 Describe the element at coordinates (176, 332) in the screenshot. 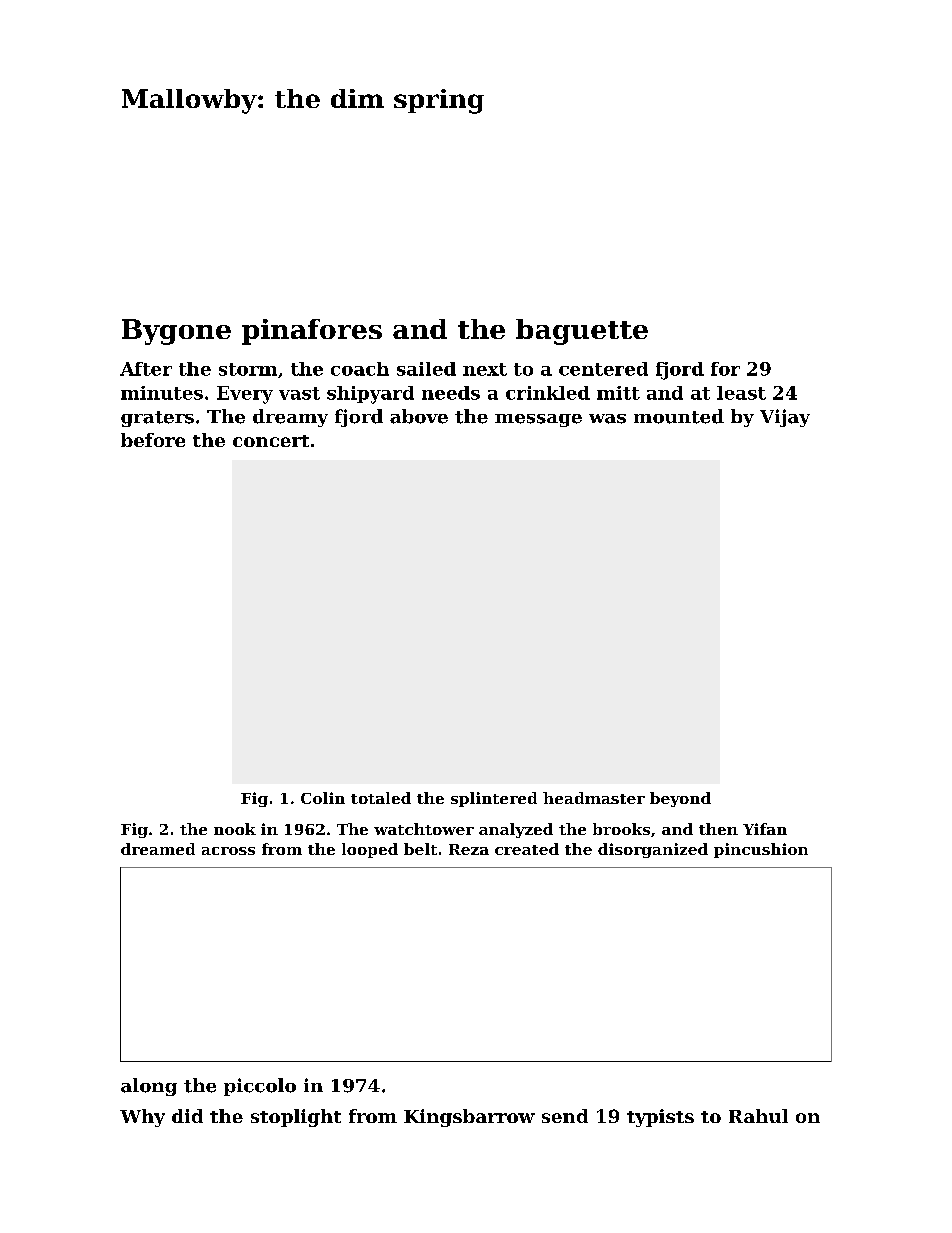

I see `Bygone` at that location.
